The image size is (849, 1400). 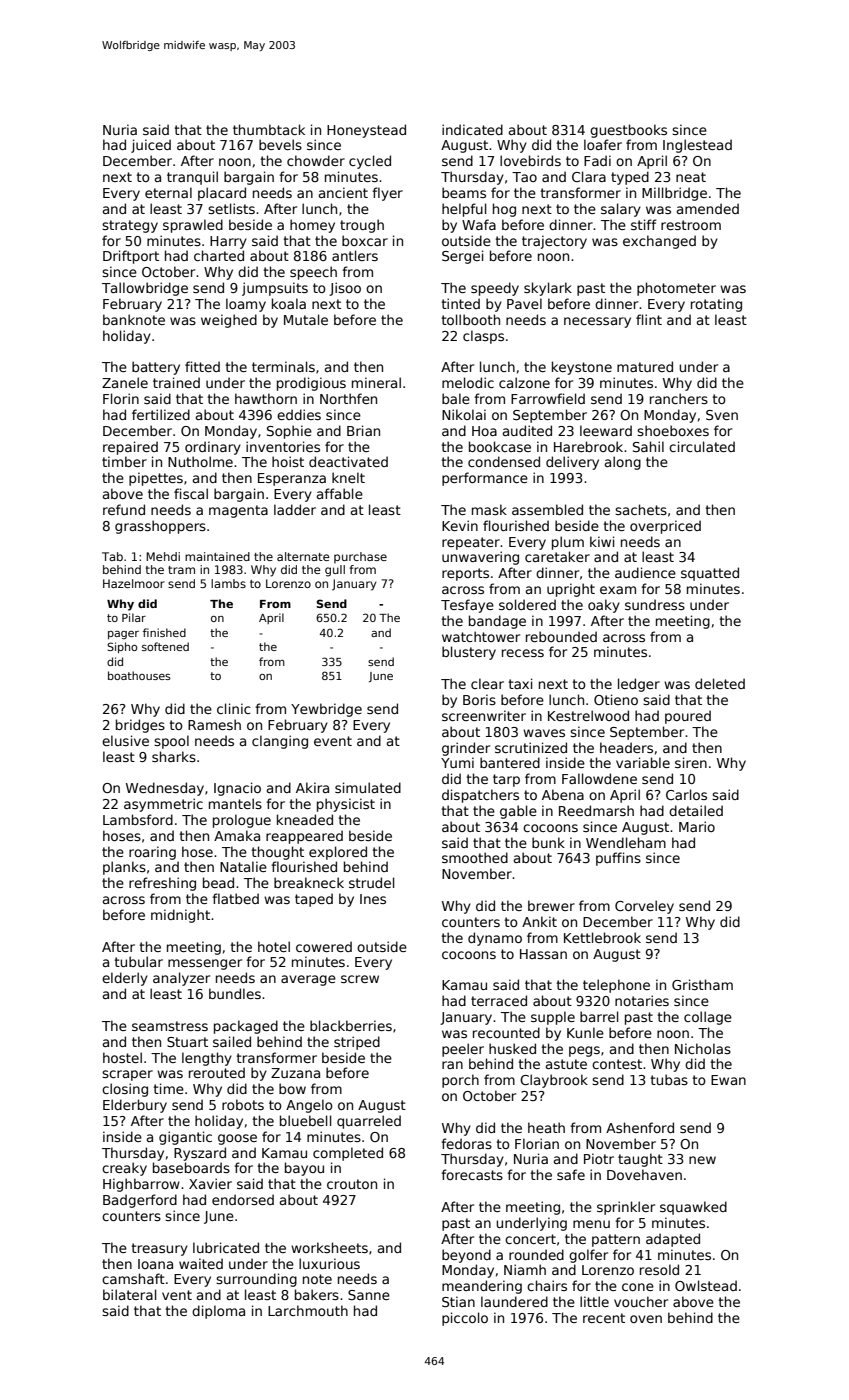 I want to click on Tallowbridge, so click(x=145, y=289).
